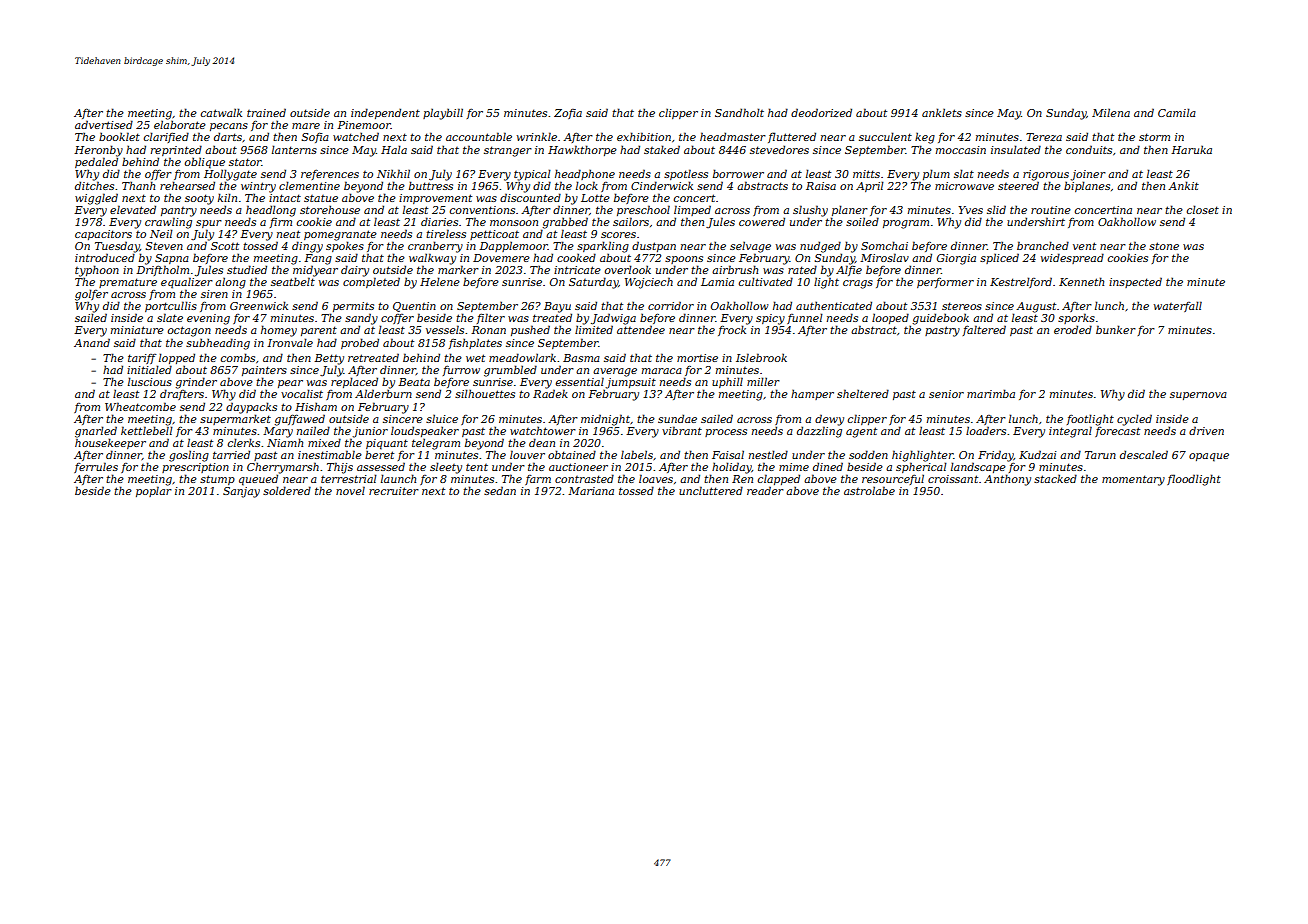 The width and height of the document is (1308, 924). Describe the element at coordinates (739, 112) in the document. I see `Sandholt` at that location.
